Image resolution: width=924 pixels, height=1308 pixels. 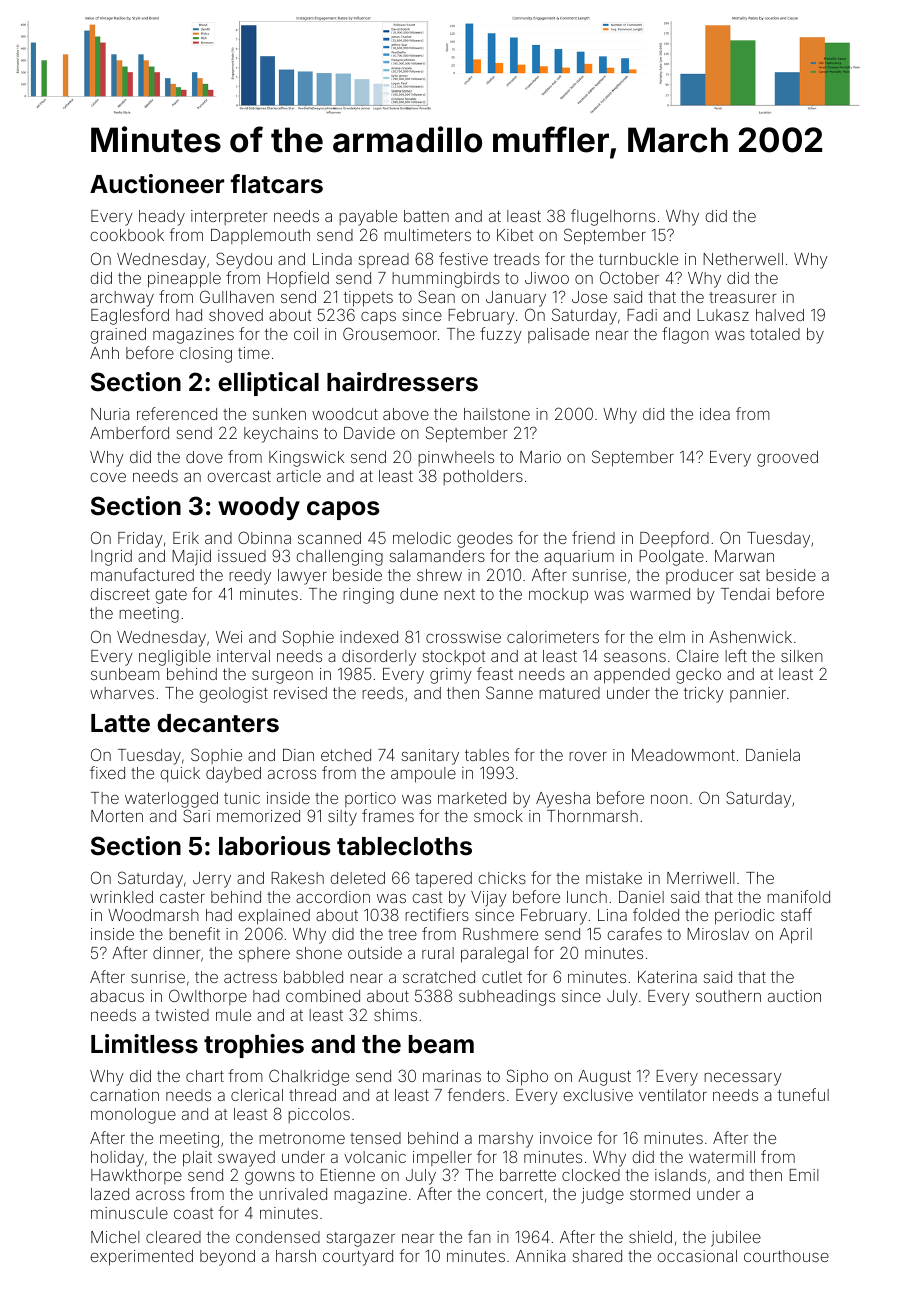 What do you see at coordinates (406, 414) in the page?
I see `above` at bounding box center [406, 414].
